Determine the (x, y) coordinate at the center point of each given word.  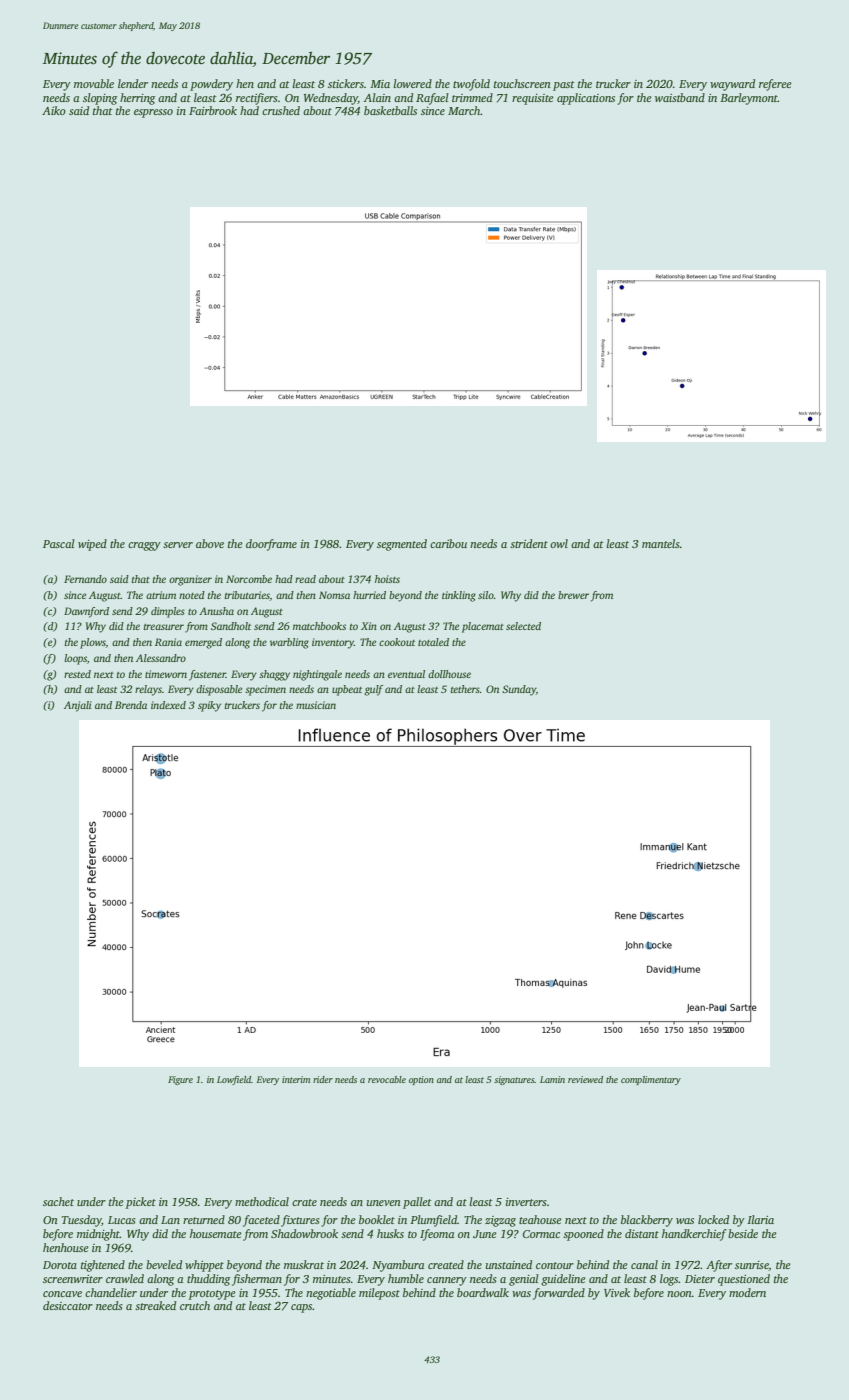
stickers (346, 83)
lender (133, 83)
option (421, 1080)
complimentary (651, 1080)
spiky (209, 706)
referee (775, 85)
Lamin (552, 1079)
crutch (195, 1305)
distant (642, 1233)
